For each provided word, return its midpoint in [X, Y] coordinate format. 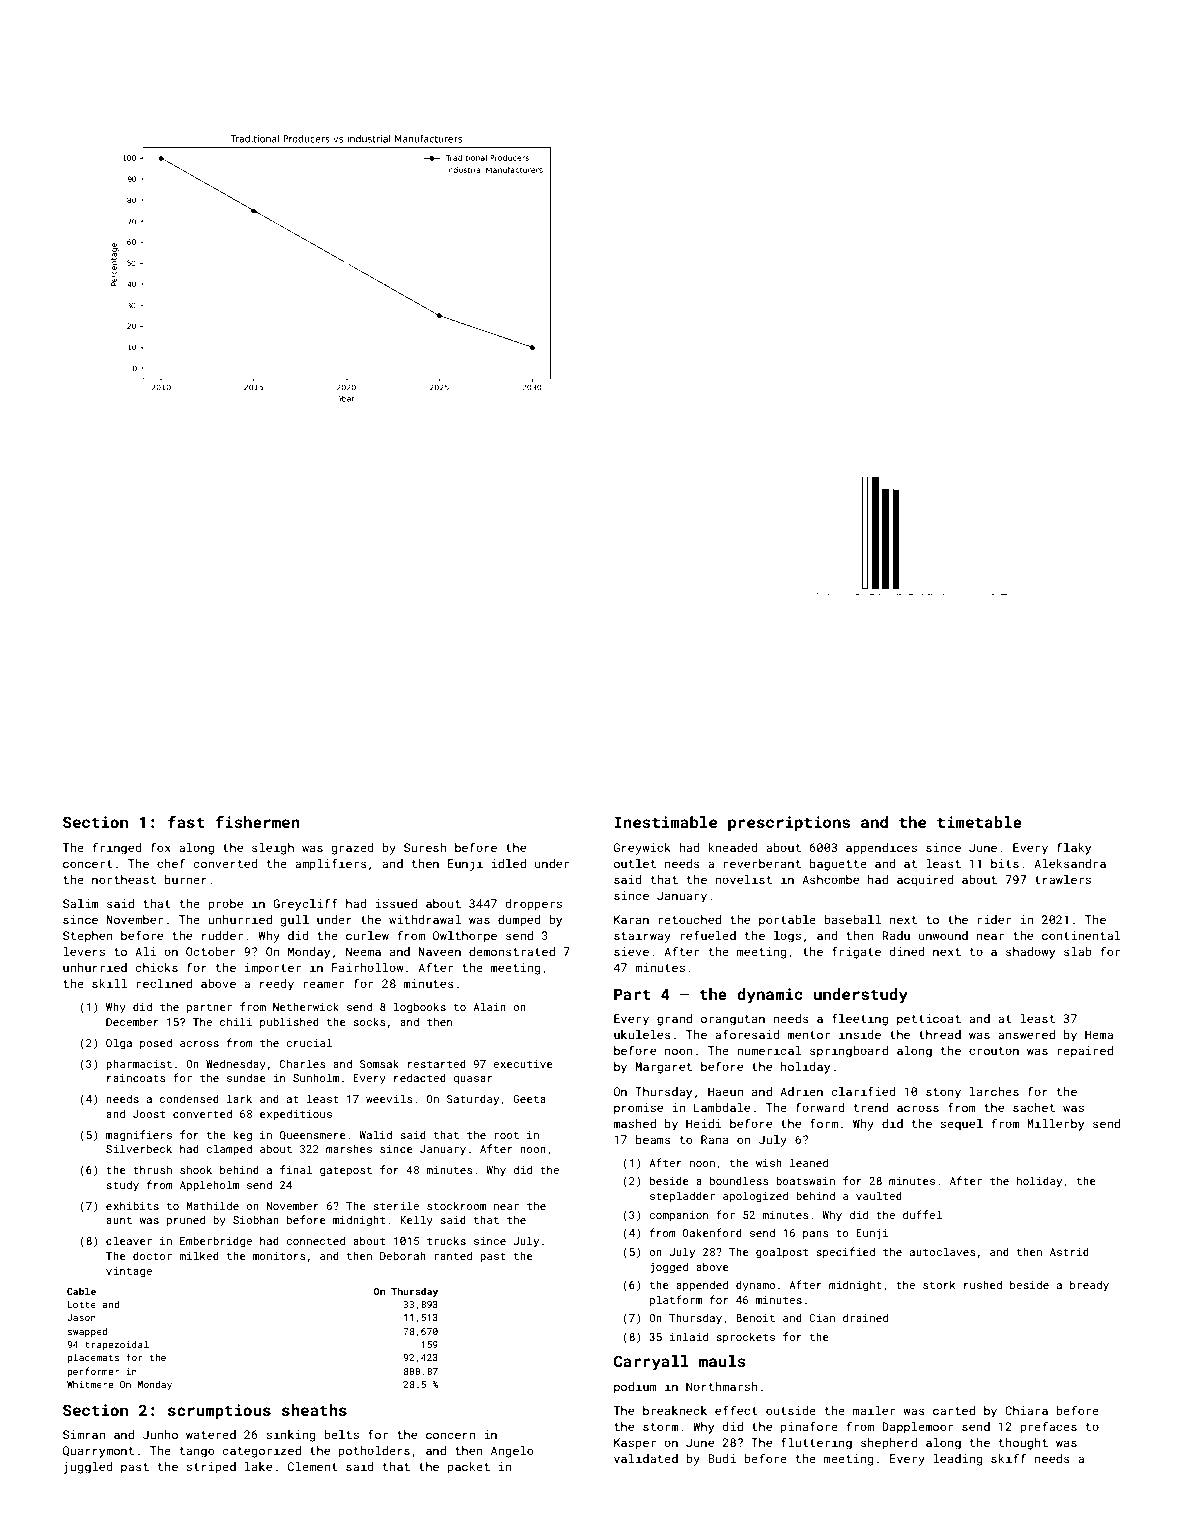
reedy [277, 985]
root [506, 1135]
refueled [708, 935]
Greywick [642, 849]
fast [186, 822]
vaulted [879, 1195]
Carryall [651, 1363]
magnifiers [139, 1136]
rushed [983, 1284]
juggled [88, 1468]
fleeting [860, 1019]
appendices [881, 849]
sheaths [314, 1410]
